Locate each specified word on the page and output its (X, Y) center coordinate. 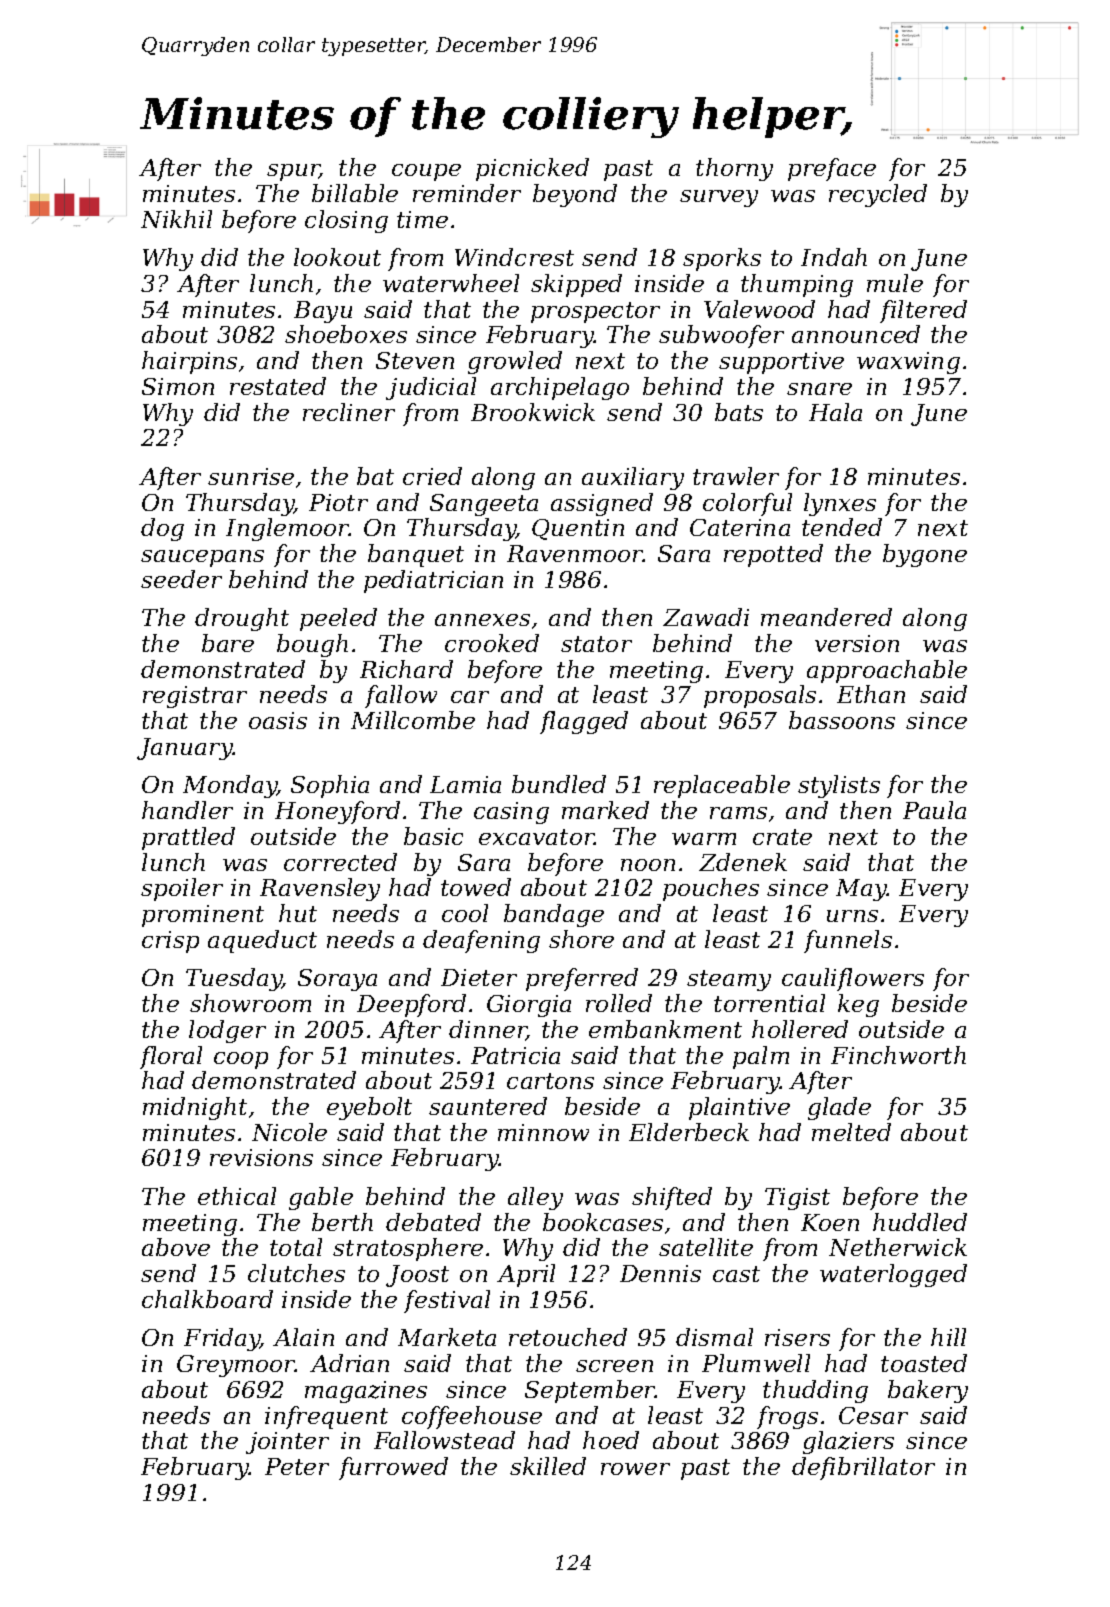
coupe (426, 172)
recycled (878, 195)
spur (293, 172)
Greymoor (236, 1366)
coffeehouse (472, 1417)
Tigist (797, 1199)
